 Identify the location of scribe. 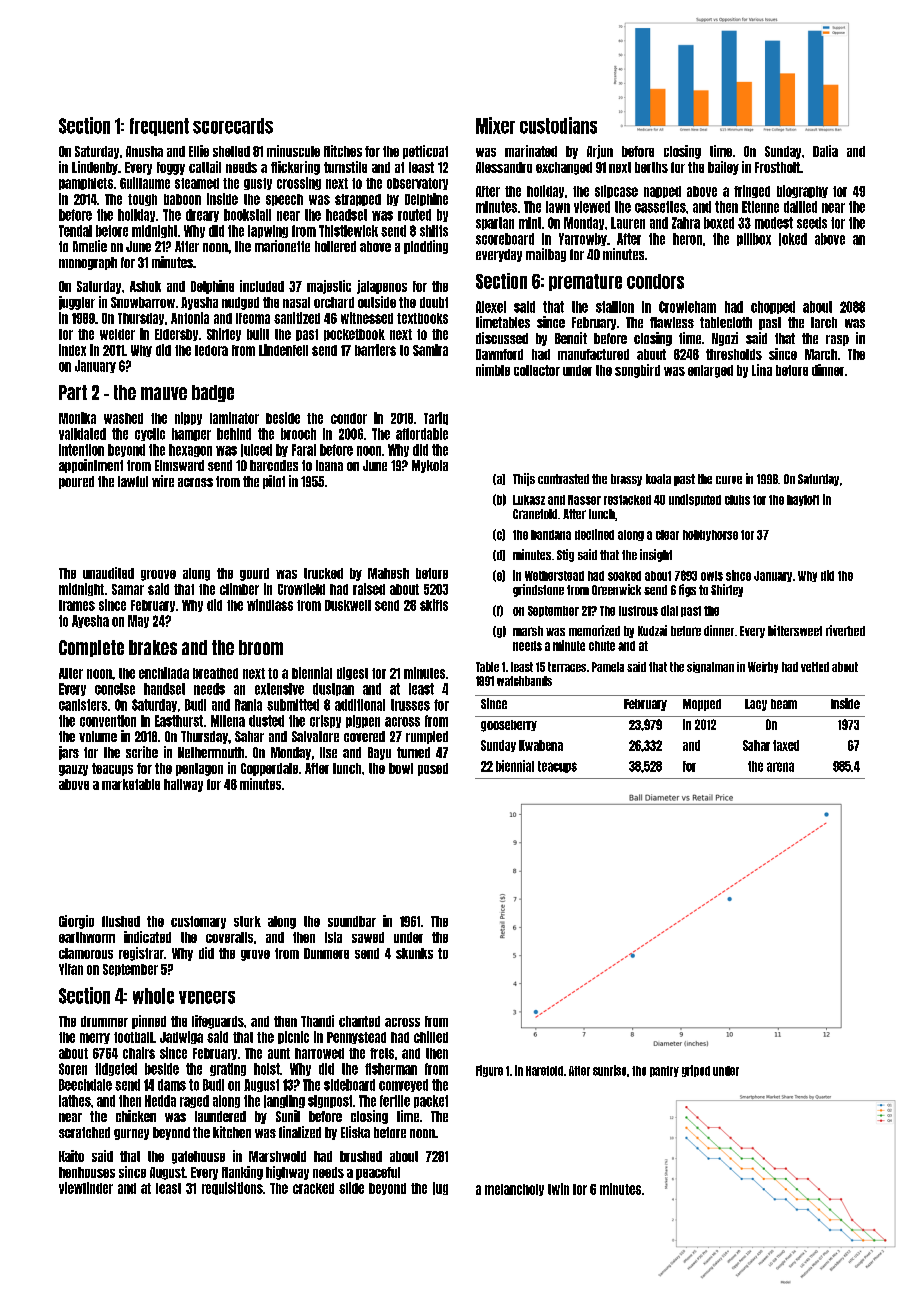
(142, 752).
